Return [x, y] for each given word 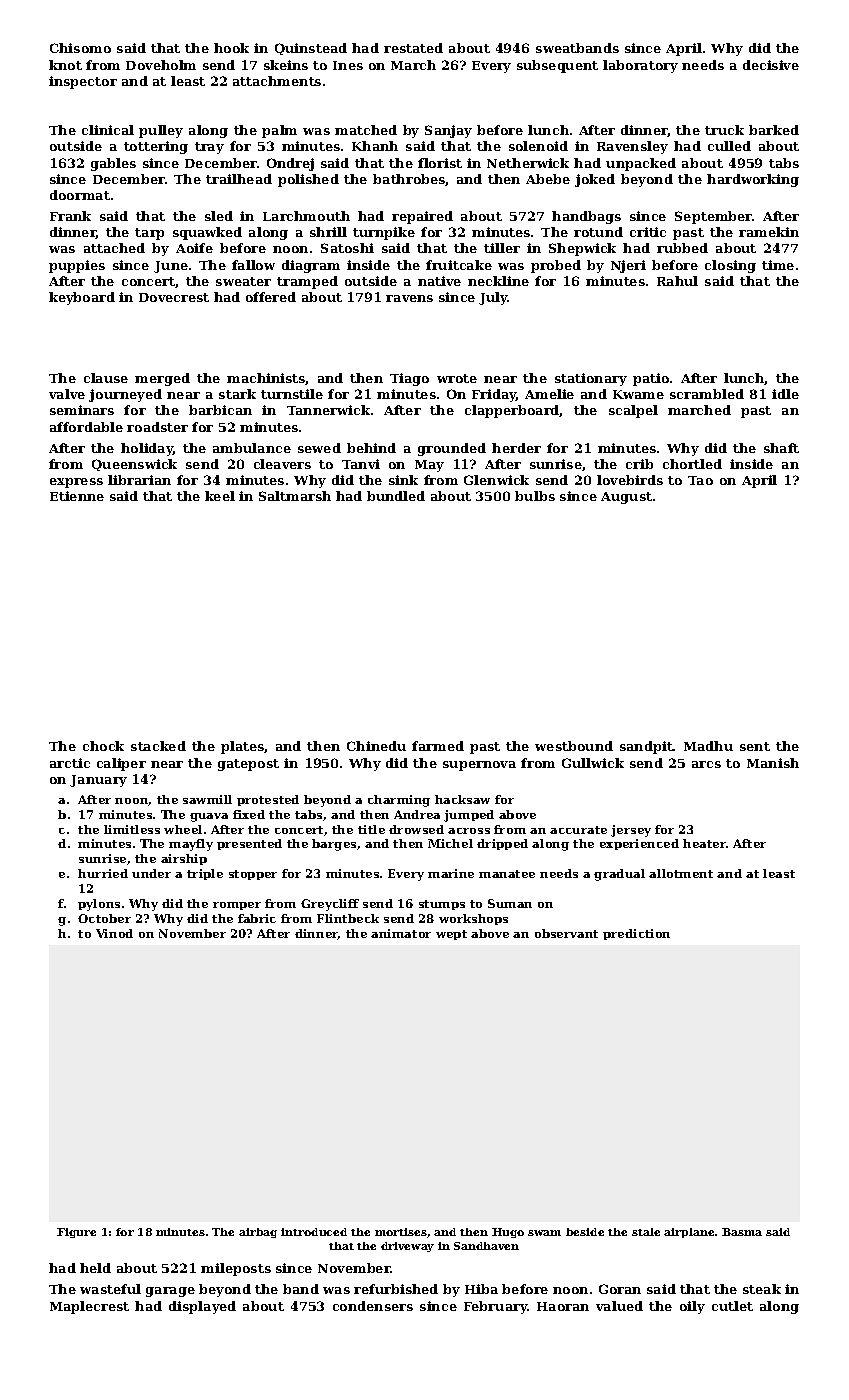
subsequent [557, 66]
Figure [76, 1233]
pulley [161, 131]
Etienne [77, 496]
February [495, 1307]
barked [774, 130]
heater [704, 843]
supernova [479, 766]
